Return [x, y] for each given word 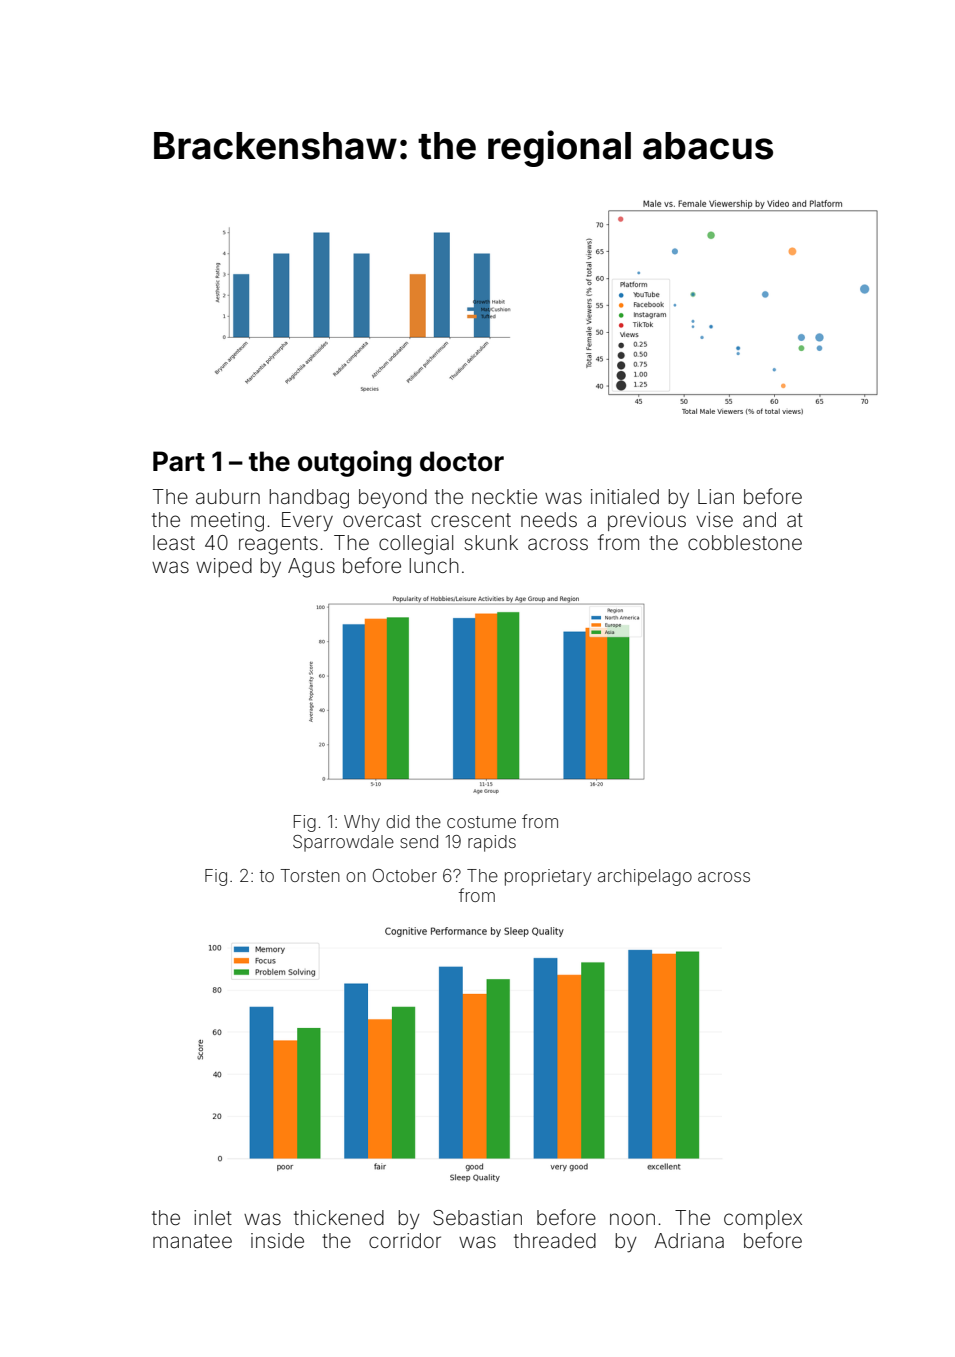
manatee [192, 1241]
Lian [716, 496]
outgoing [354, 463]
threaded [555, 1240]
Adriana [689, 1240]
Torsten [310, 875]
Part [179, 461]
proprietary [548, 877]
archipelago [645, 877]
